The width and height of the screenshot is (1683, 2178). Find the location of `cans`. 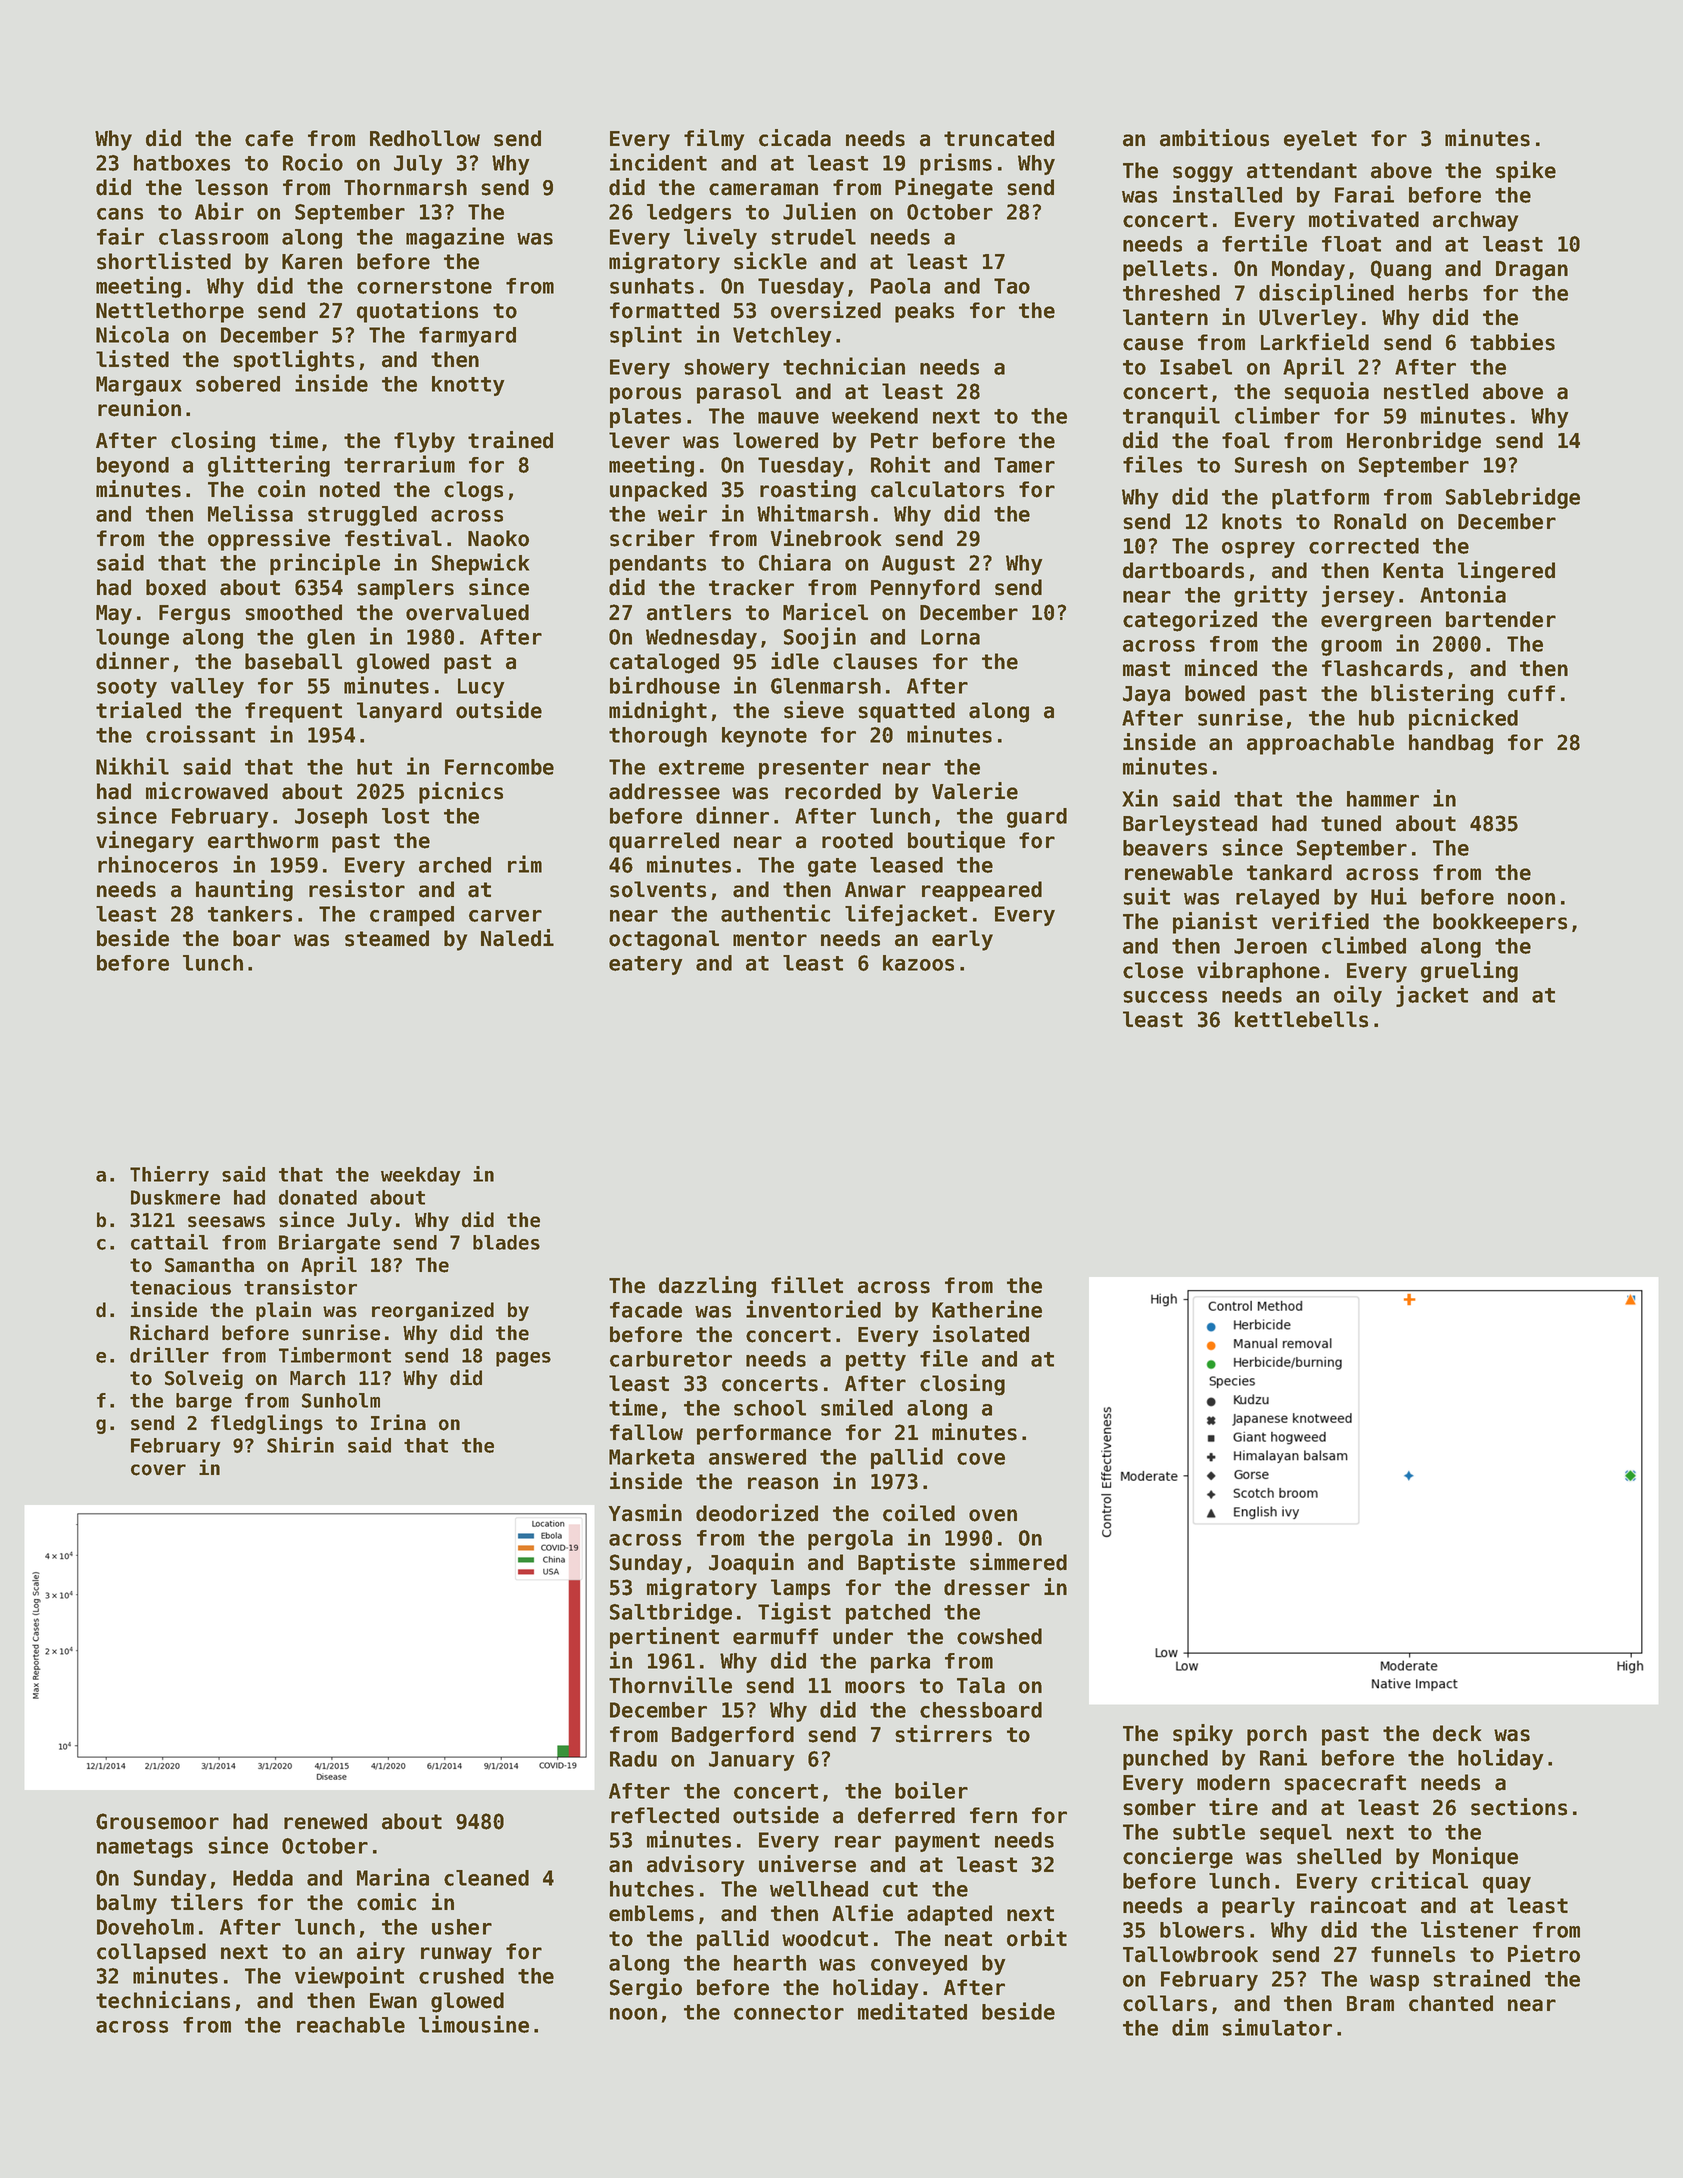

cans is located at coordinates (120, 214).
